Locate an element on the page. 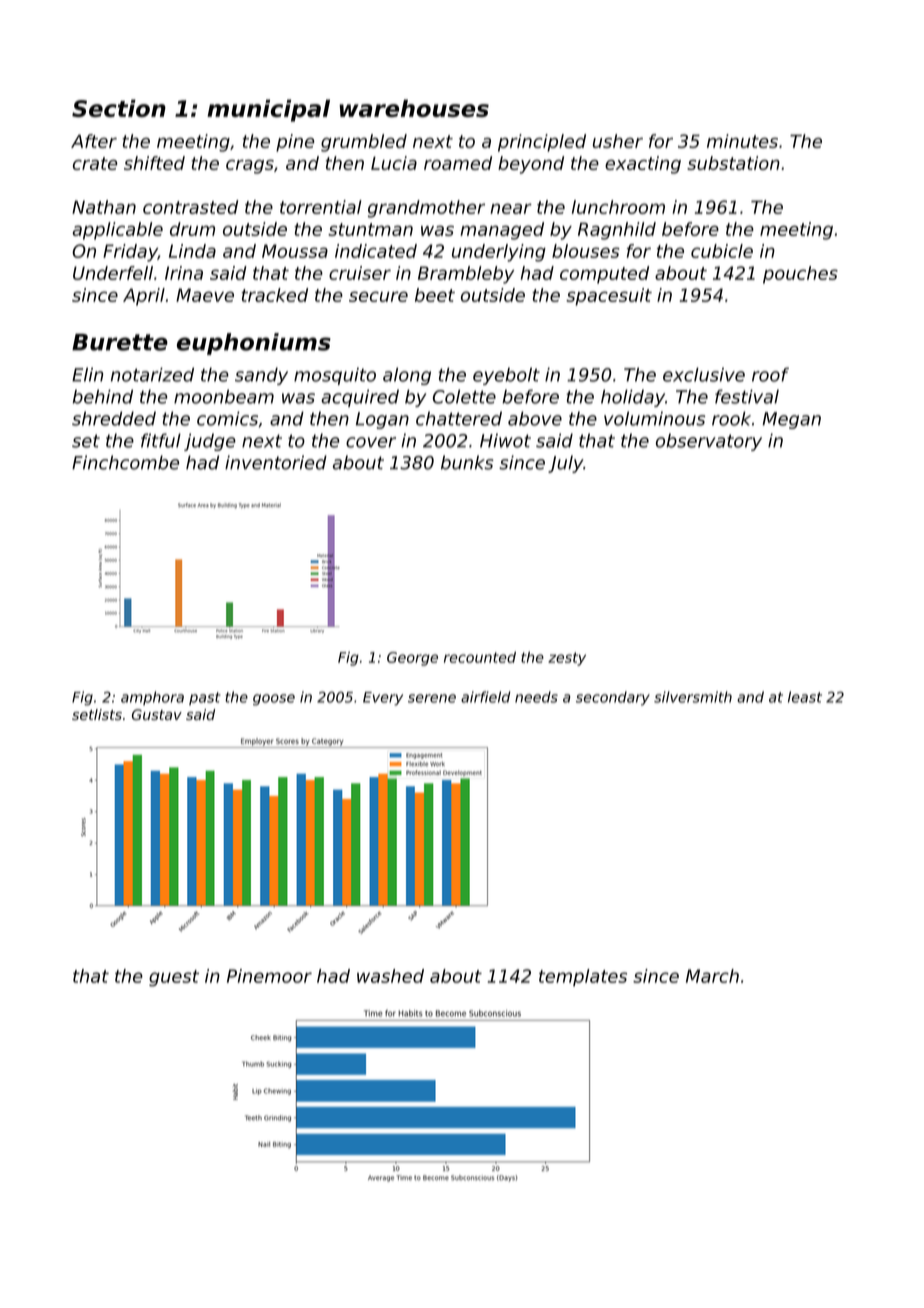  airfield is located at coordinates (485, 697).
